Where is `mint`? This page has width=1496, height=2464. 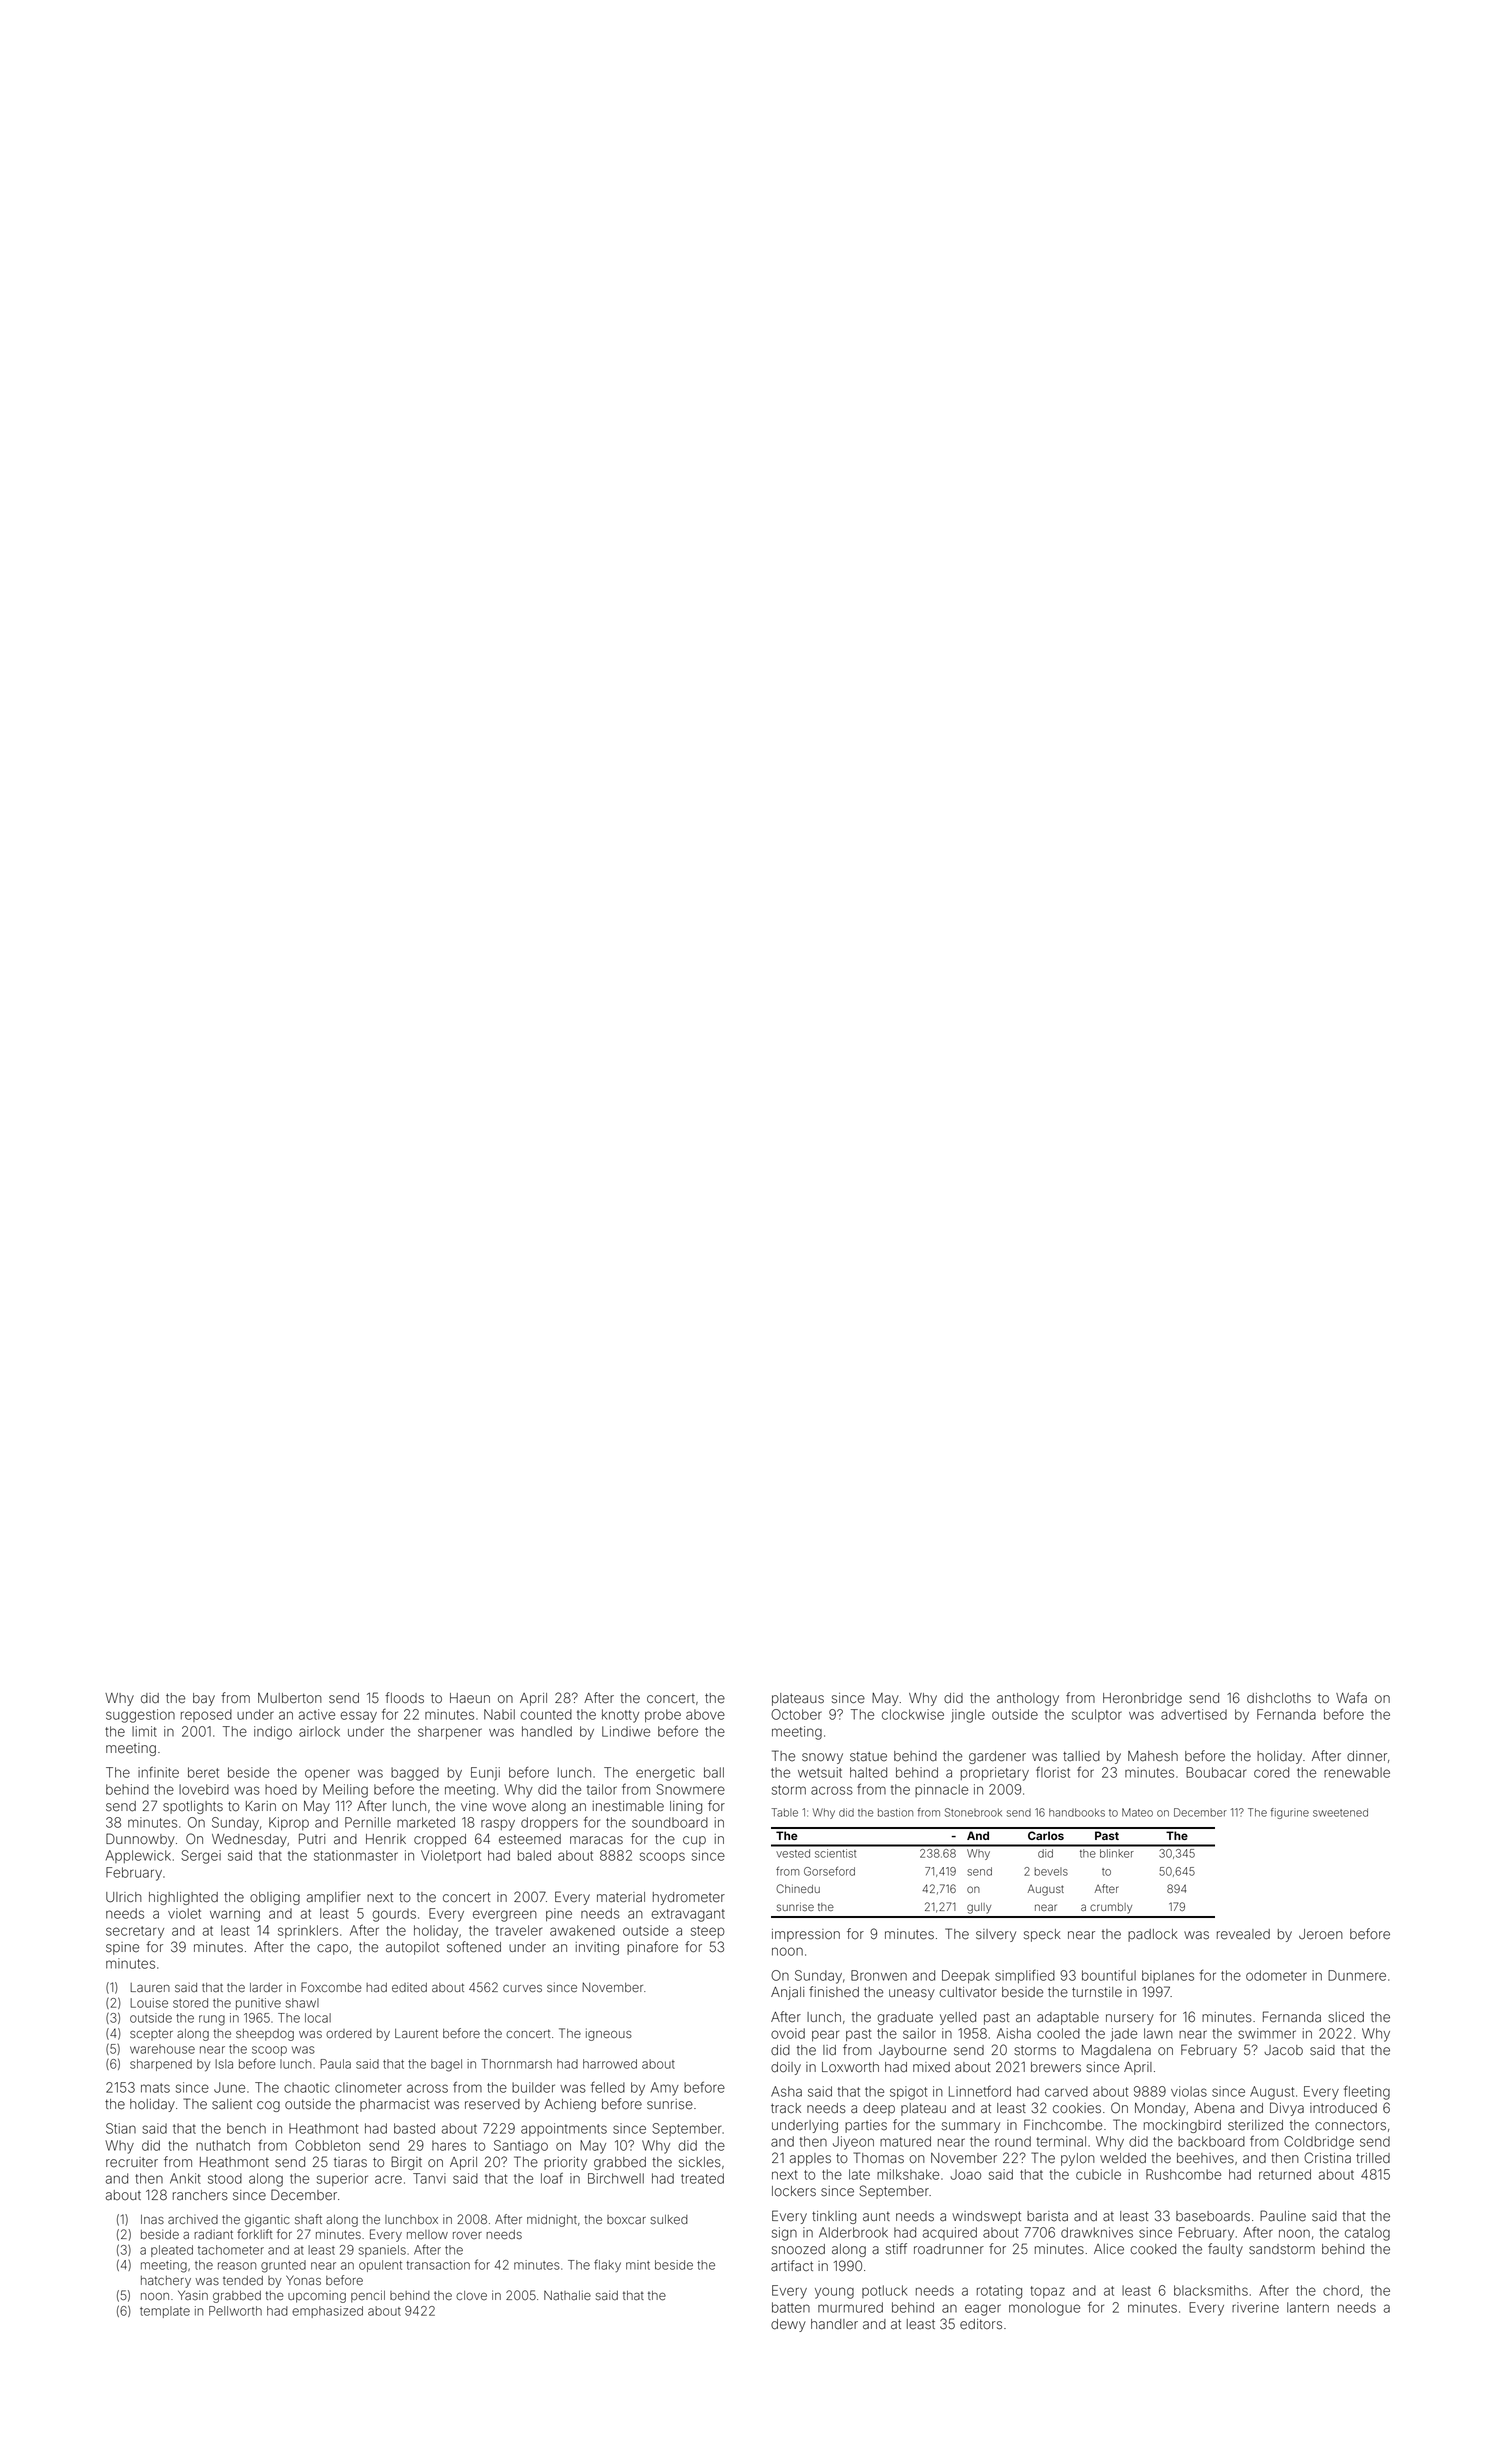
mint is located at coordinates (638, 2265).
